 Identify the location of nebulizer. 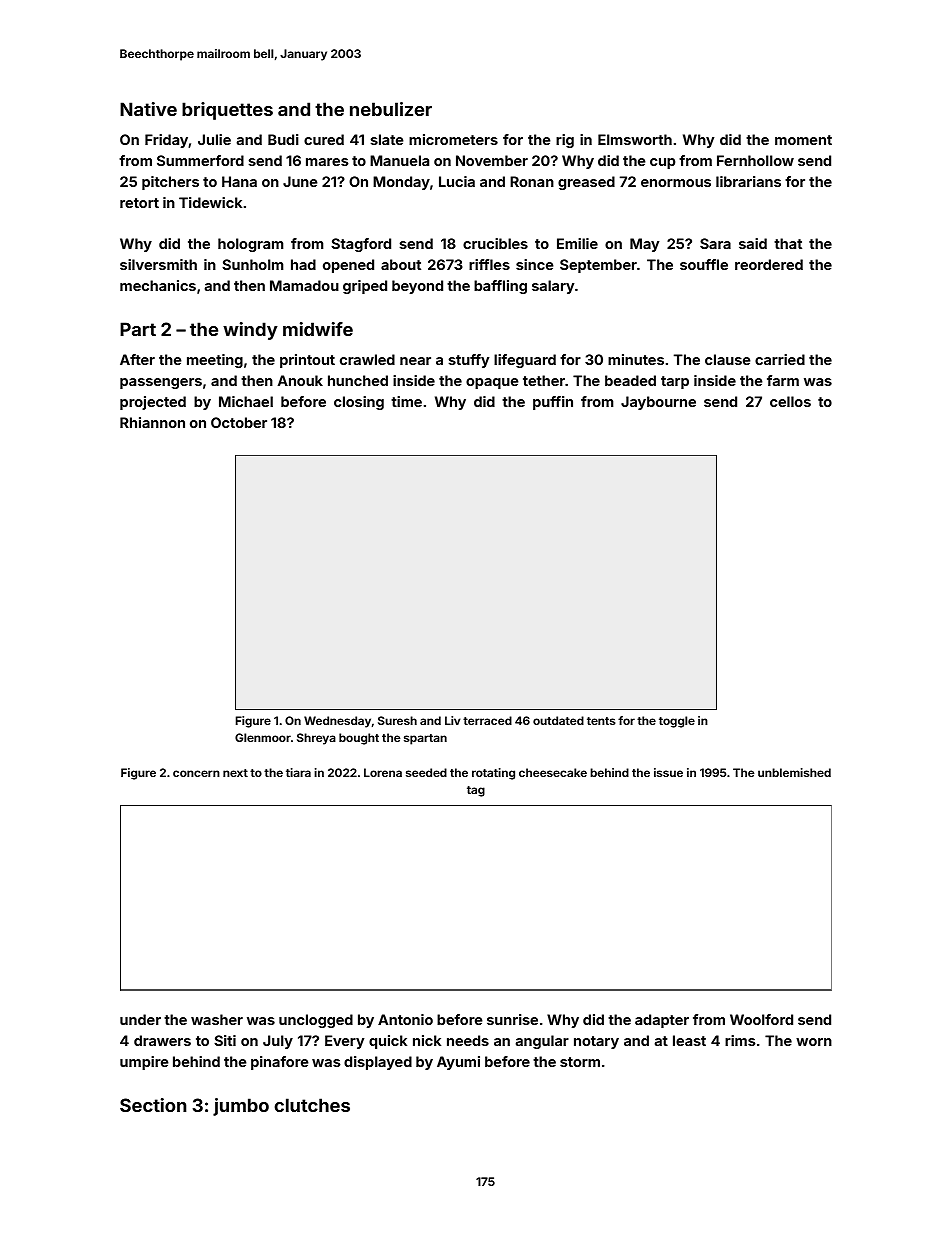
(391, 109).
